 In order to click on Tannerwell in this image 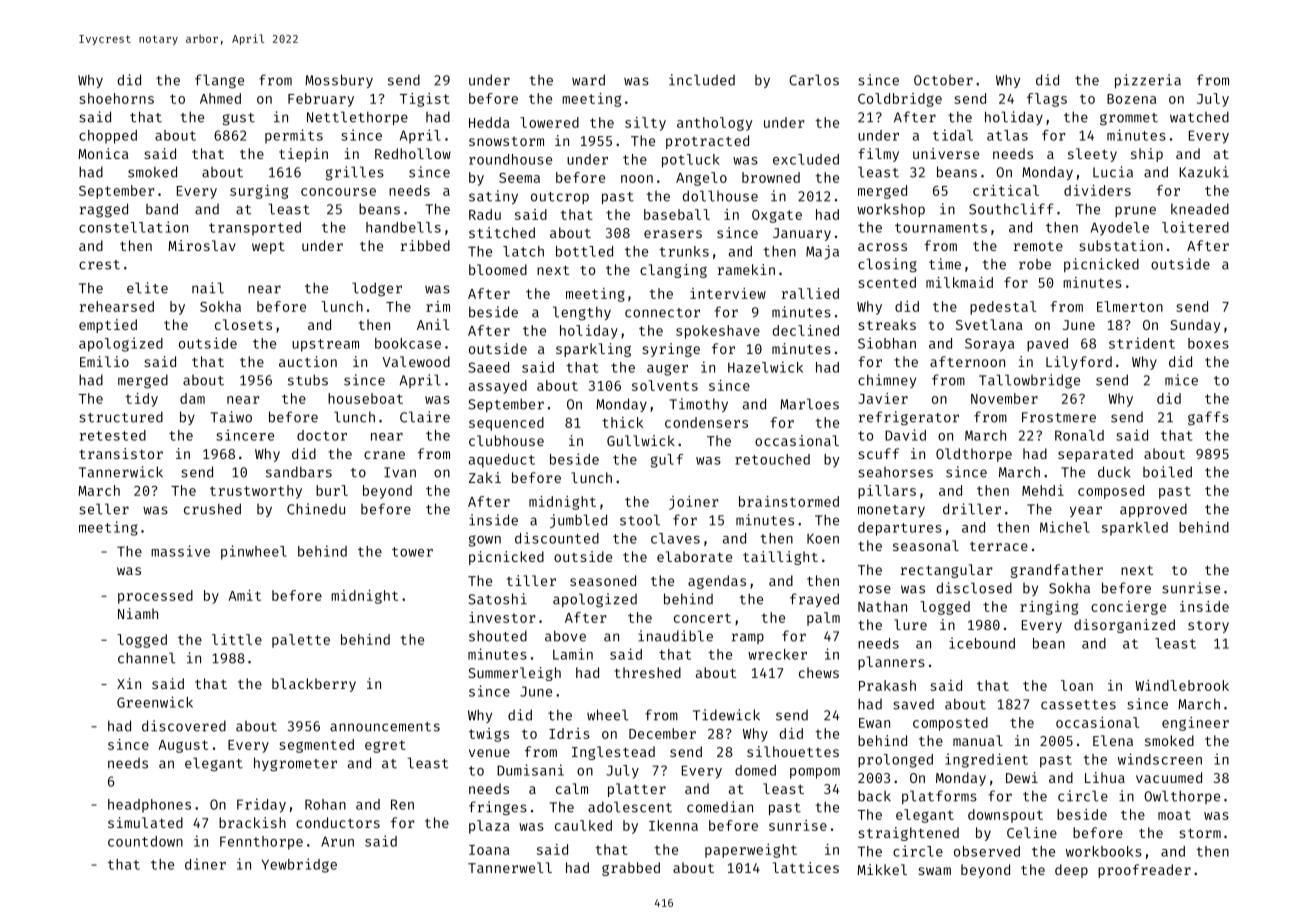, I will do `click(510, 867)`.
